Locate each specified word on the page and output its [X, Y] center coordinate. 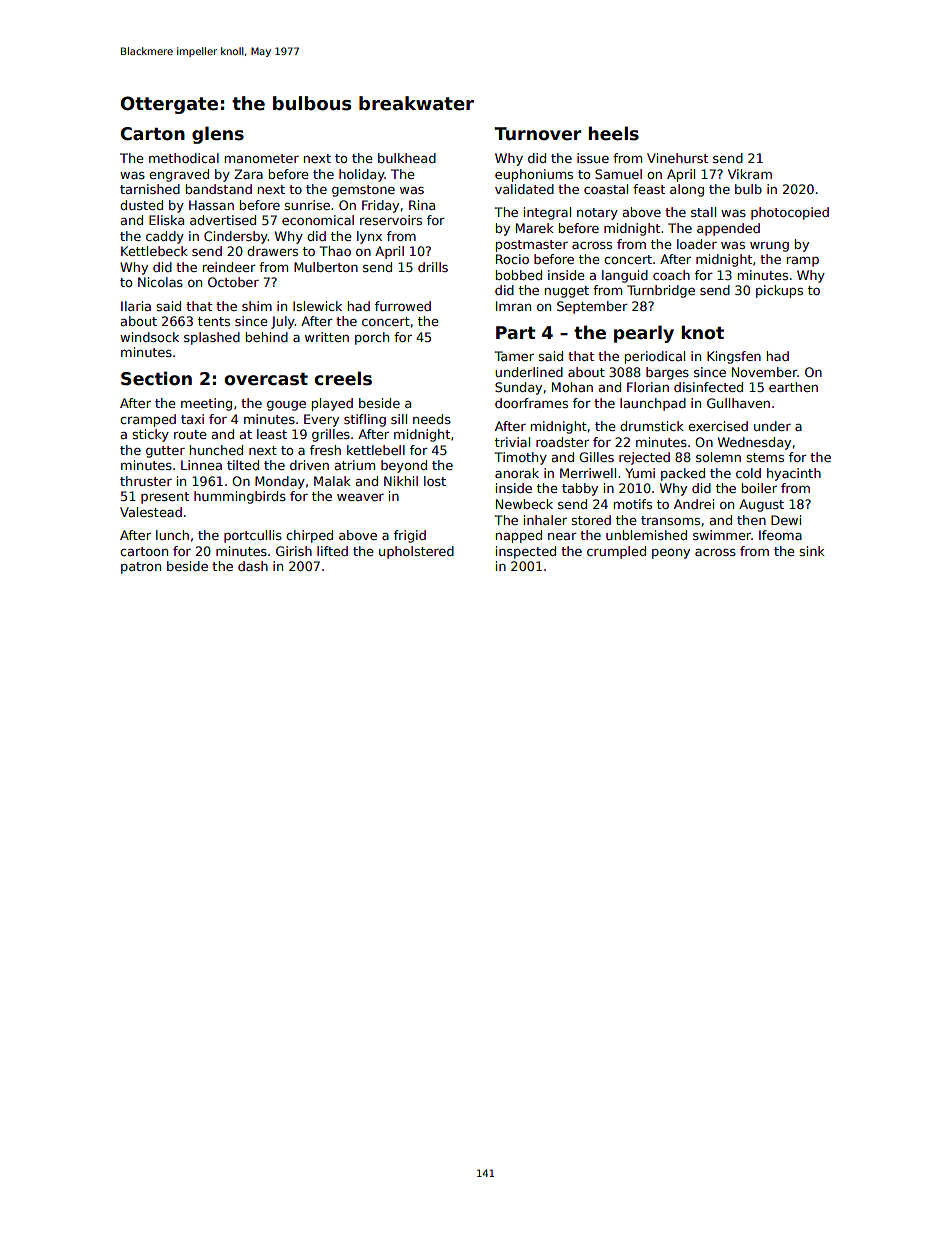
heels [613, 133]
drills [433, 267]
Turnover [537, 134]
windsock [149, 337]
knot [702, 332]
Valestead [151, 512]
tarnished [150, 189]
